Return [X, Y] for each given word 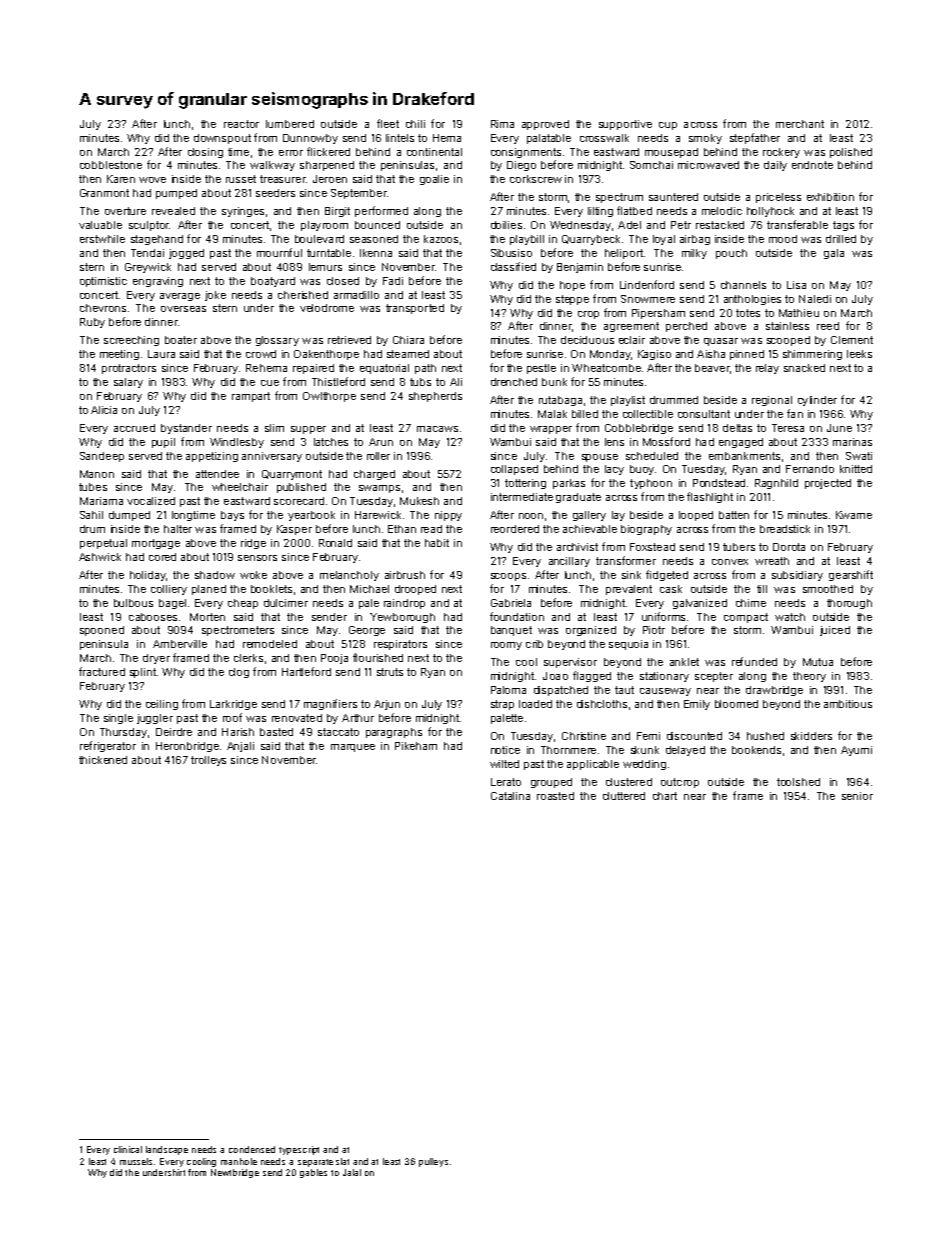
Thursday [123, 733]
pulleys [433, 1162]
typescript [299, 1150]
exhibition [830, 197]
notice [505, 750]
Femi [648, 736]
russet [241, 179]
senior [857, 796]
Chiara [408, 340]
